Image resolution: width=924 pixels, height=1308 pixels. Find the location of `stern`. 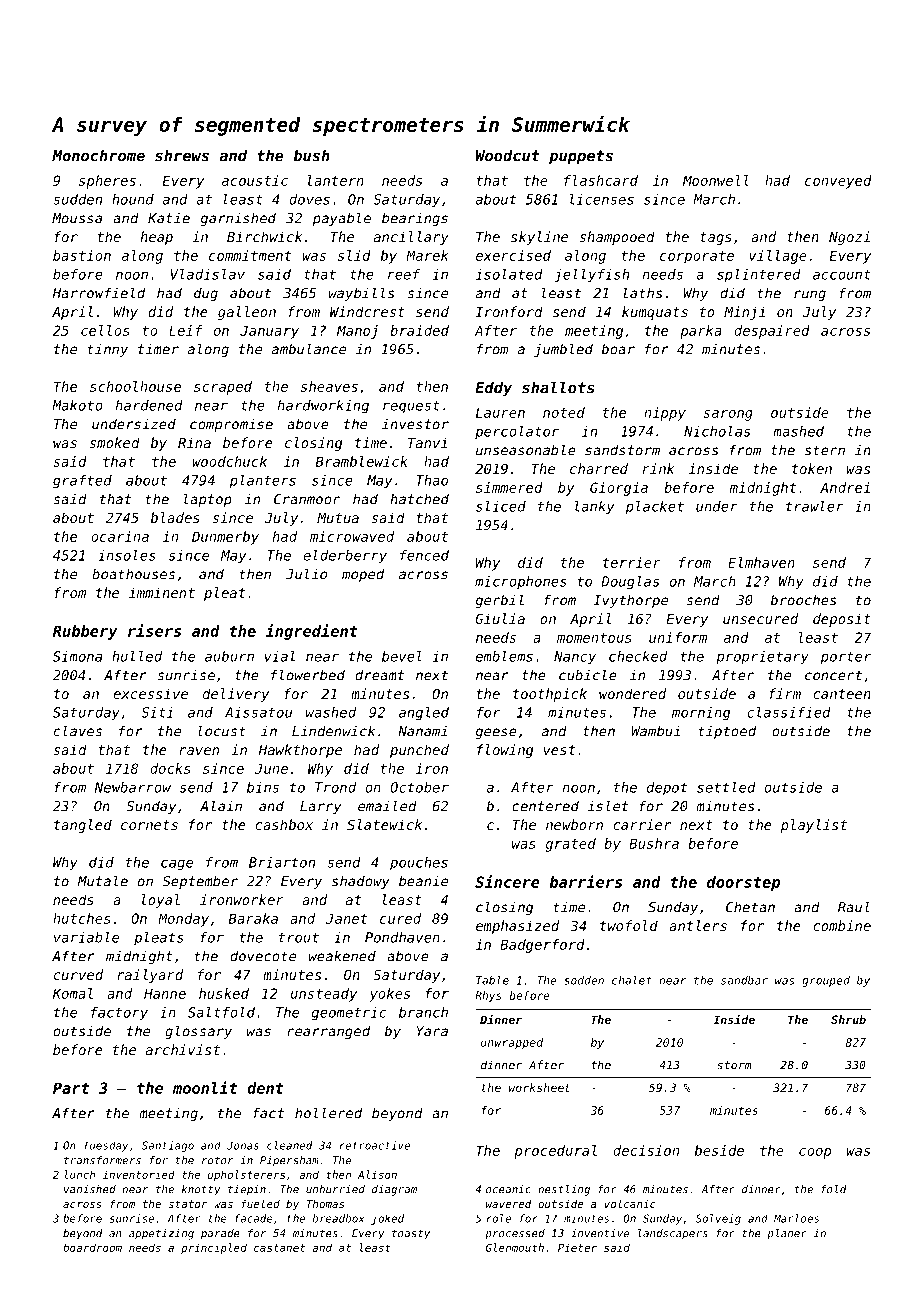

stern is located at coordinates (825, 450).
